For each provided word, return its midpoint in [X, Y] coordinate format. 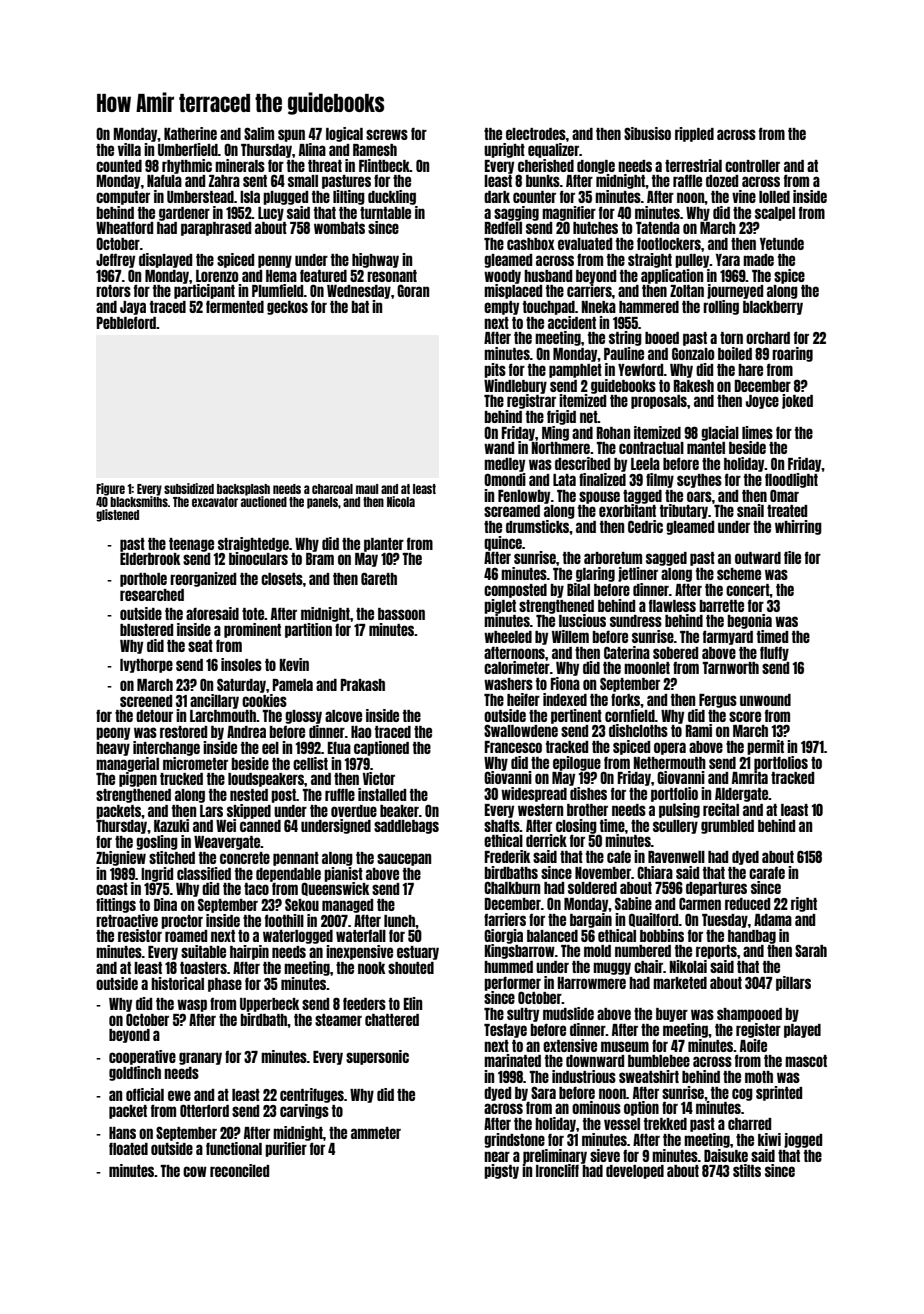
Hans [122, 1133]
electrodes [536, 134]
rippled [694, 134]
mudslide [568, 1013]
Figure [110, 489]
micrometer [195, 763]
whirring [798, 527]
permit [765, 747]
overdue [354, 811]
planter [384, 545]
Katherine [190, 133]
